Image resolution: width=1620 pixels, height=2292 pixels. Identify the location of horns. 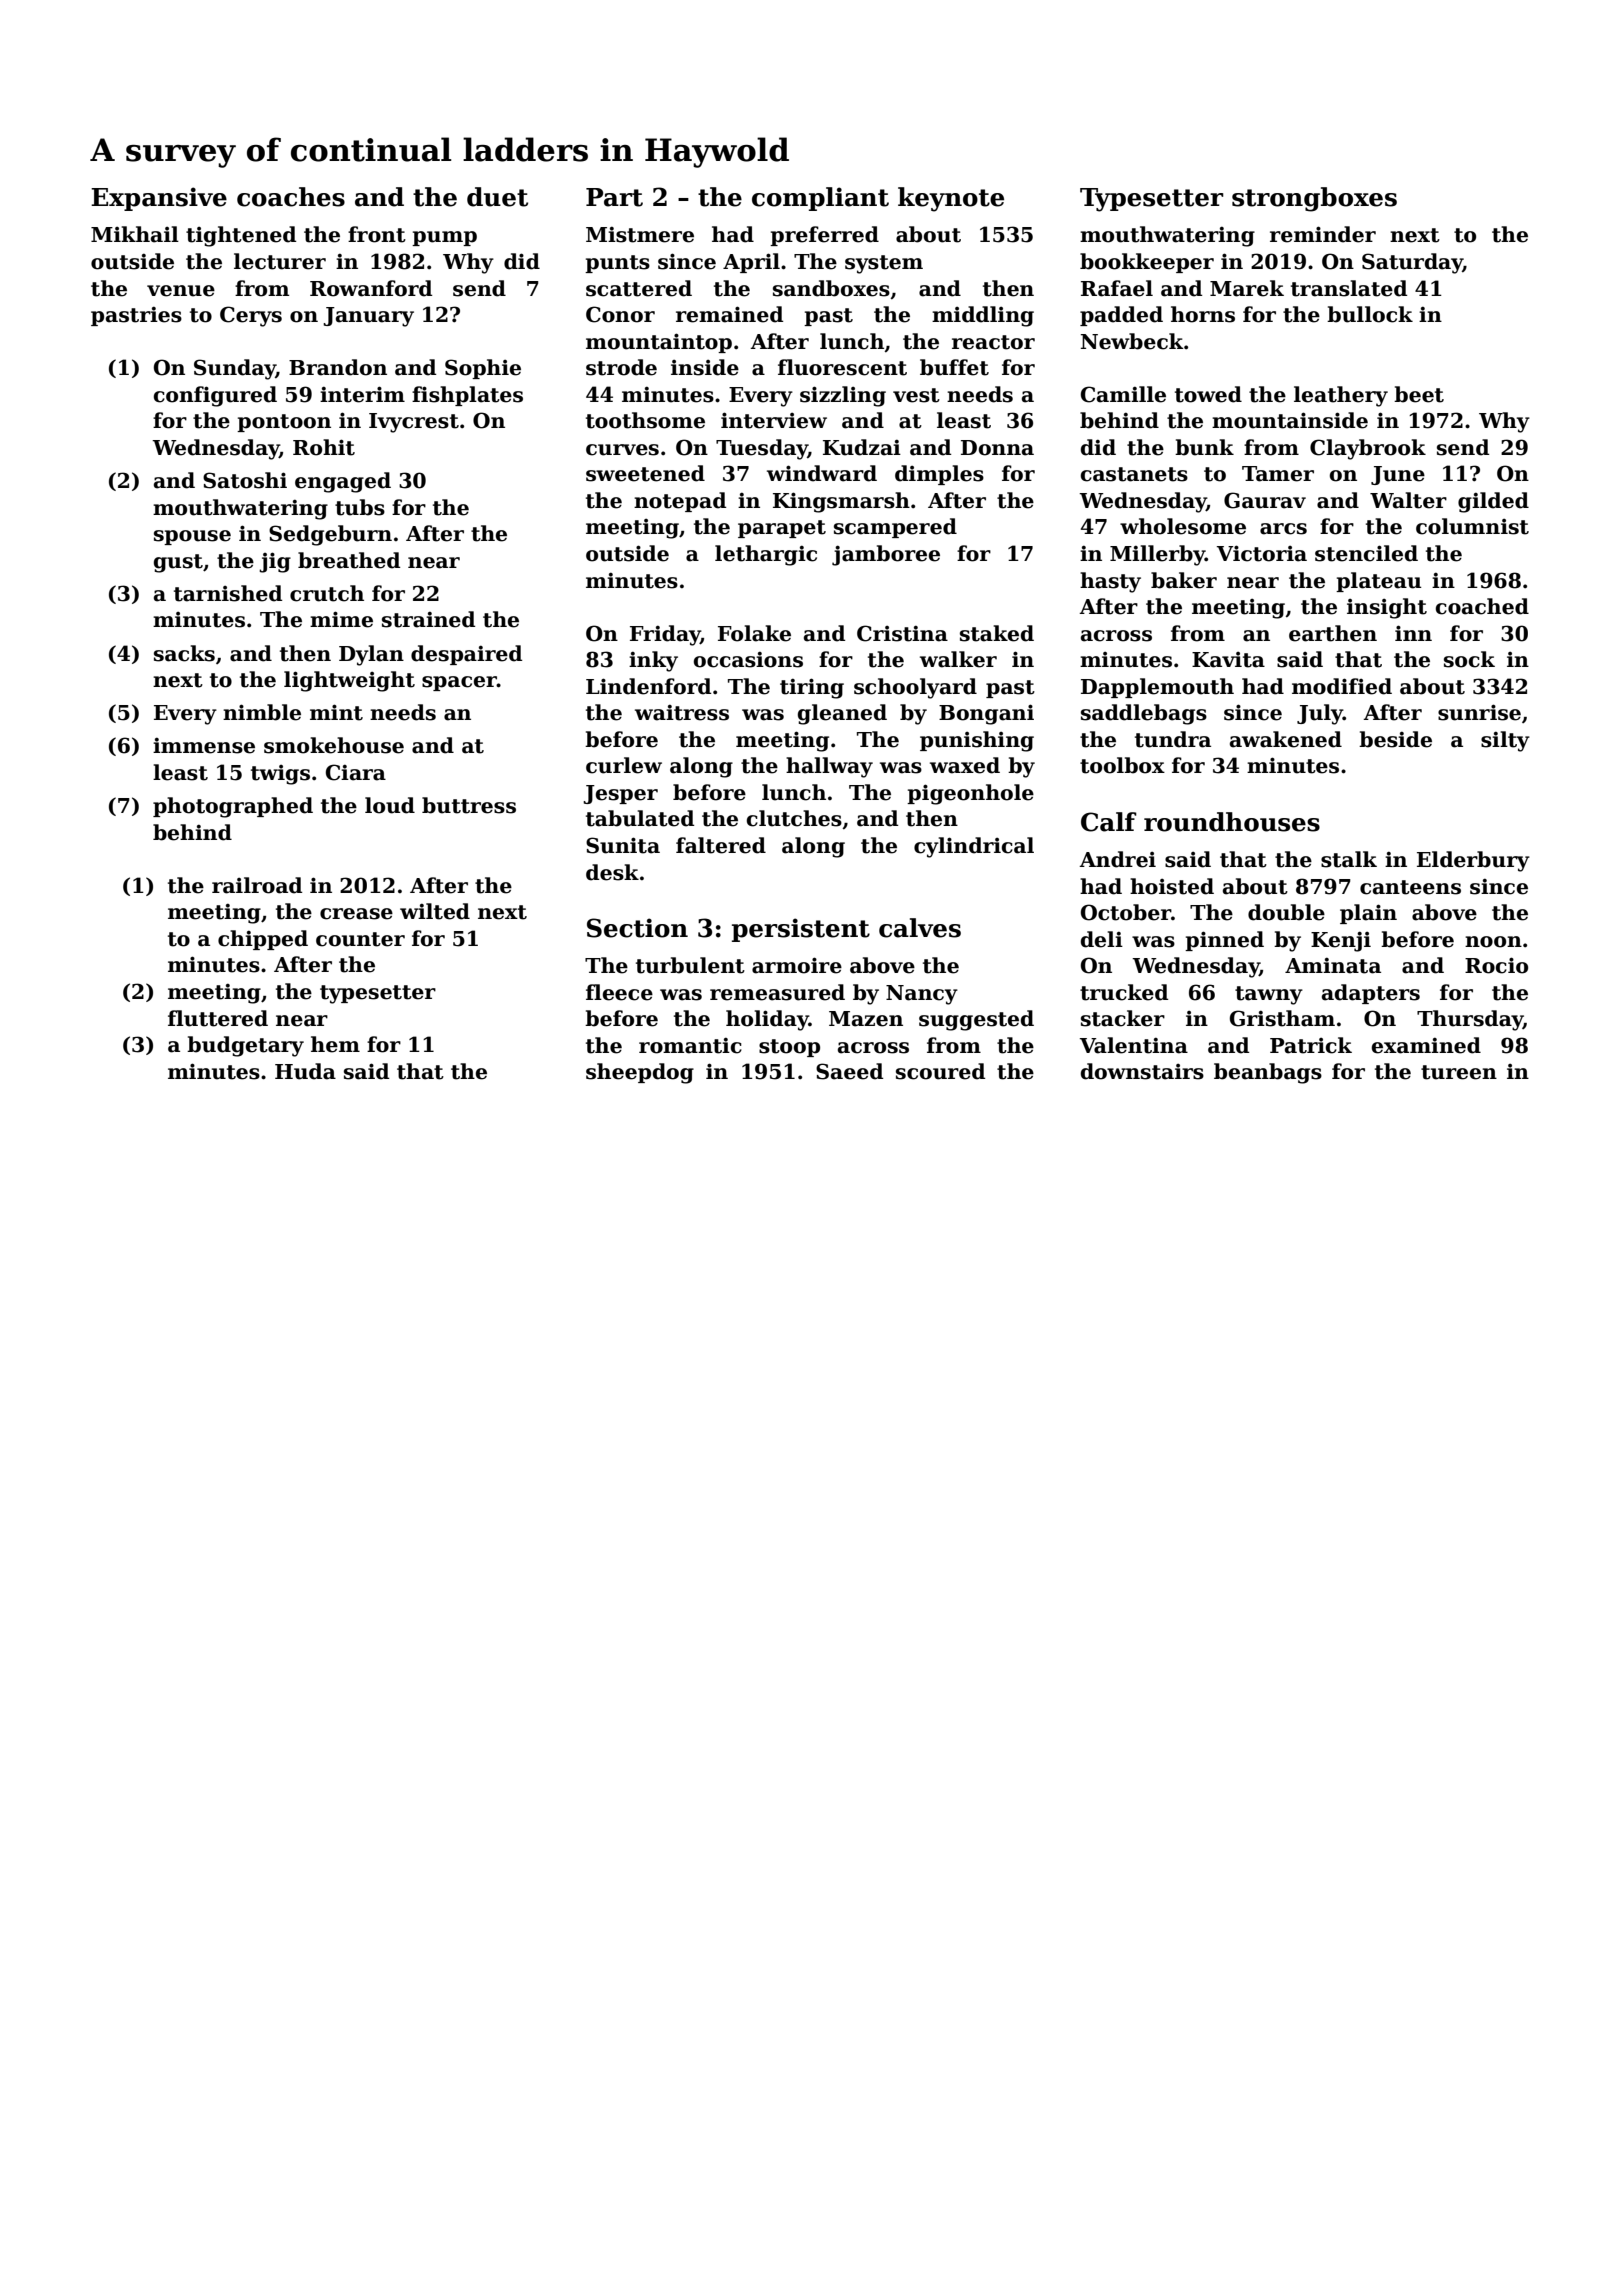
(1203, 314).
